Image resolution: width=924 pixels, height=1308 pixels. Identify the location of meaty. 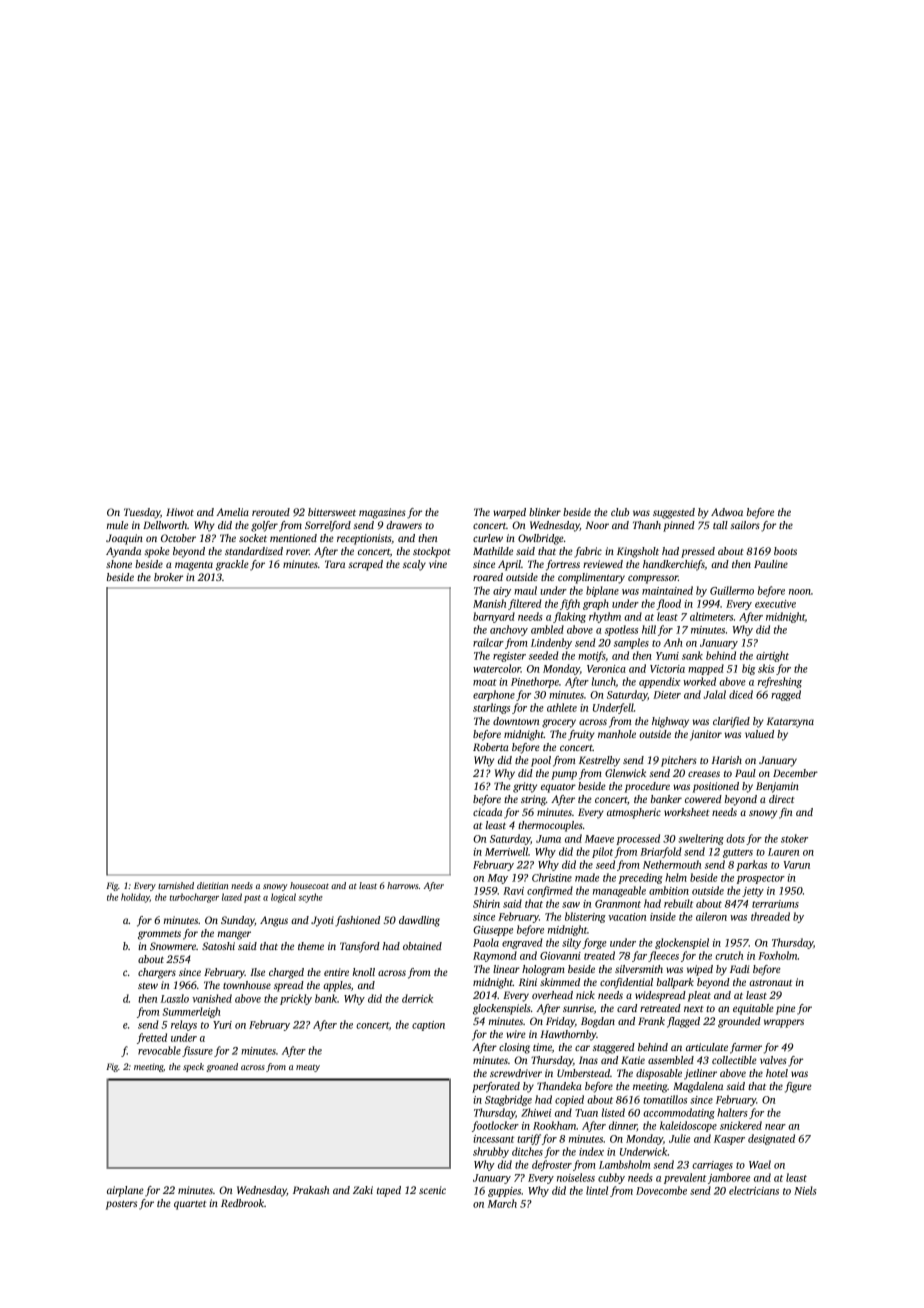
(308, 1068).
